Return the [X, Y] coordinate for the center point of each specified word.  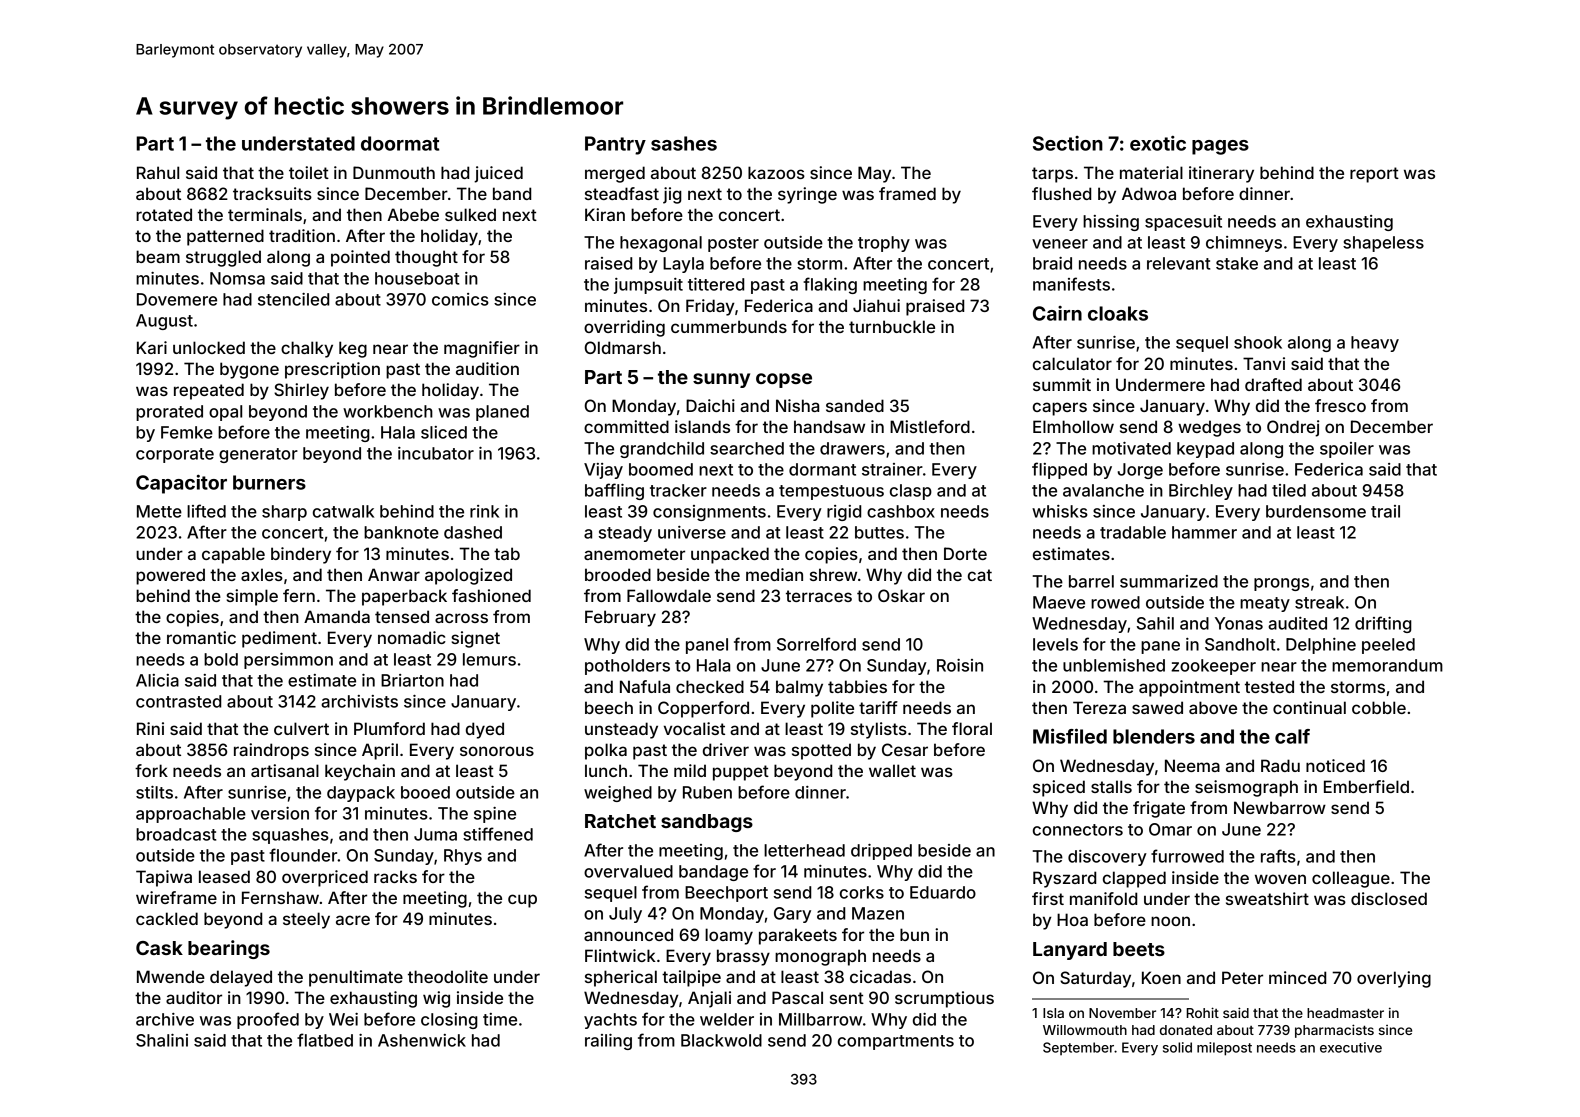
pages [1220, 147]
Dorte [965, 553]
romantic [201, 637]
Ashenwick [422, 1040]
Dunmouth [394, 172]
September [1078, 1048]
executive [1351, 1047]
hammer [1204, 532]
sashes [684, 143]
